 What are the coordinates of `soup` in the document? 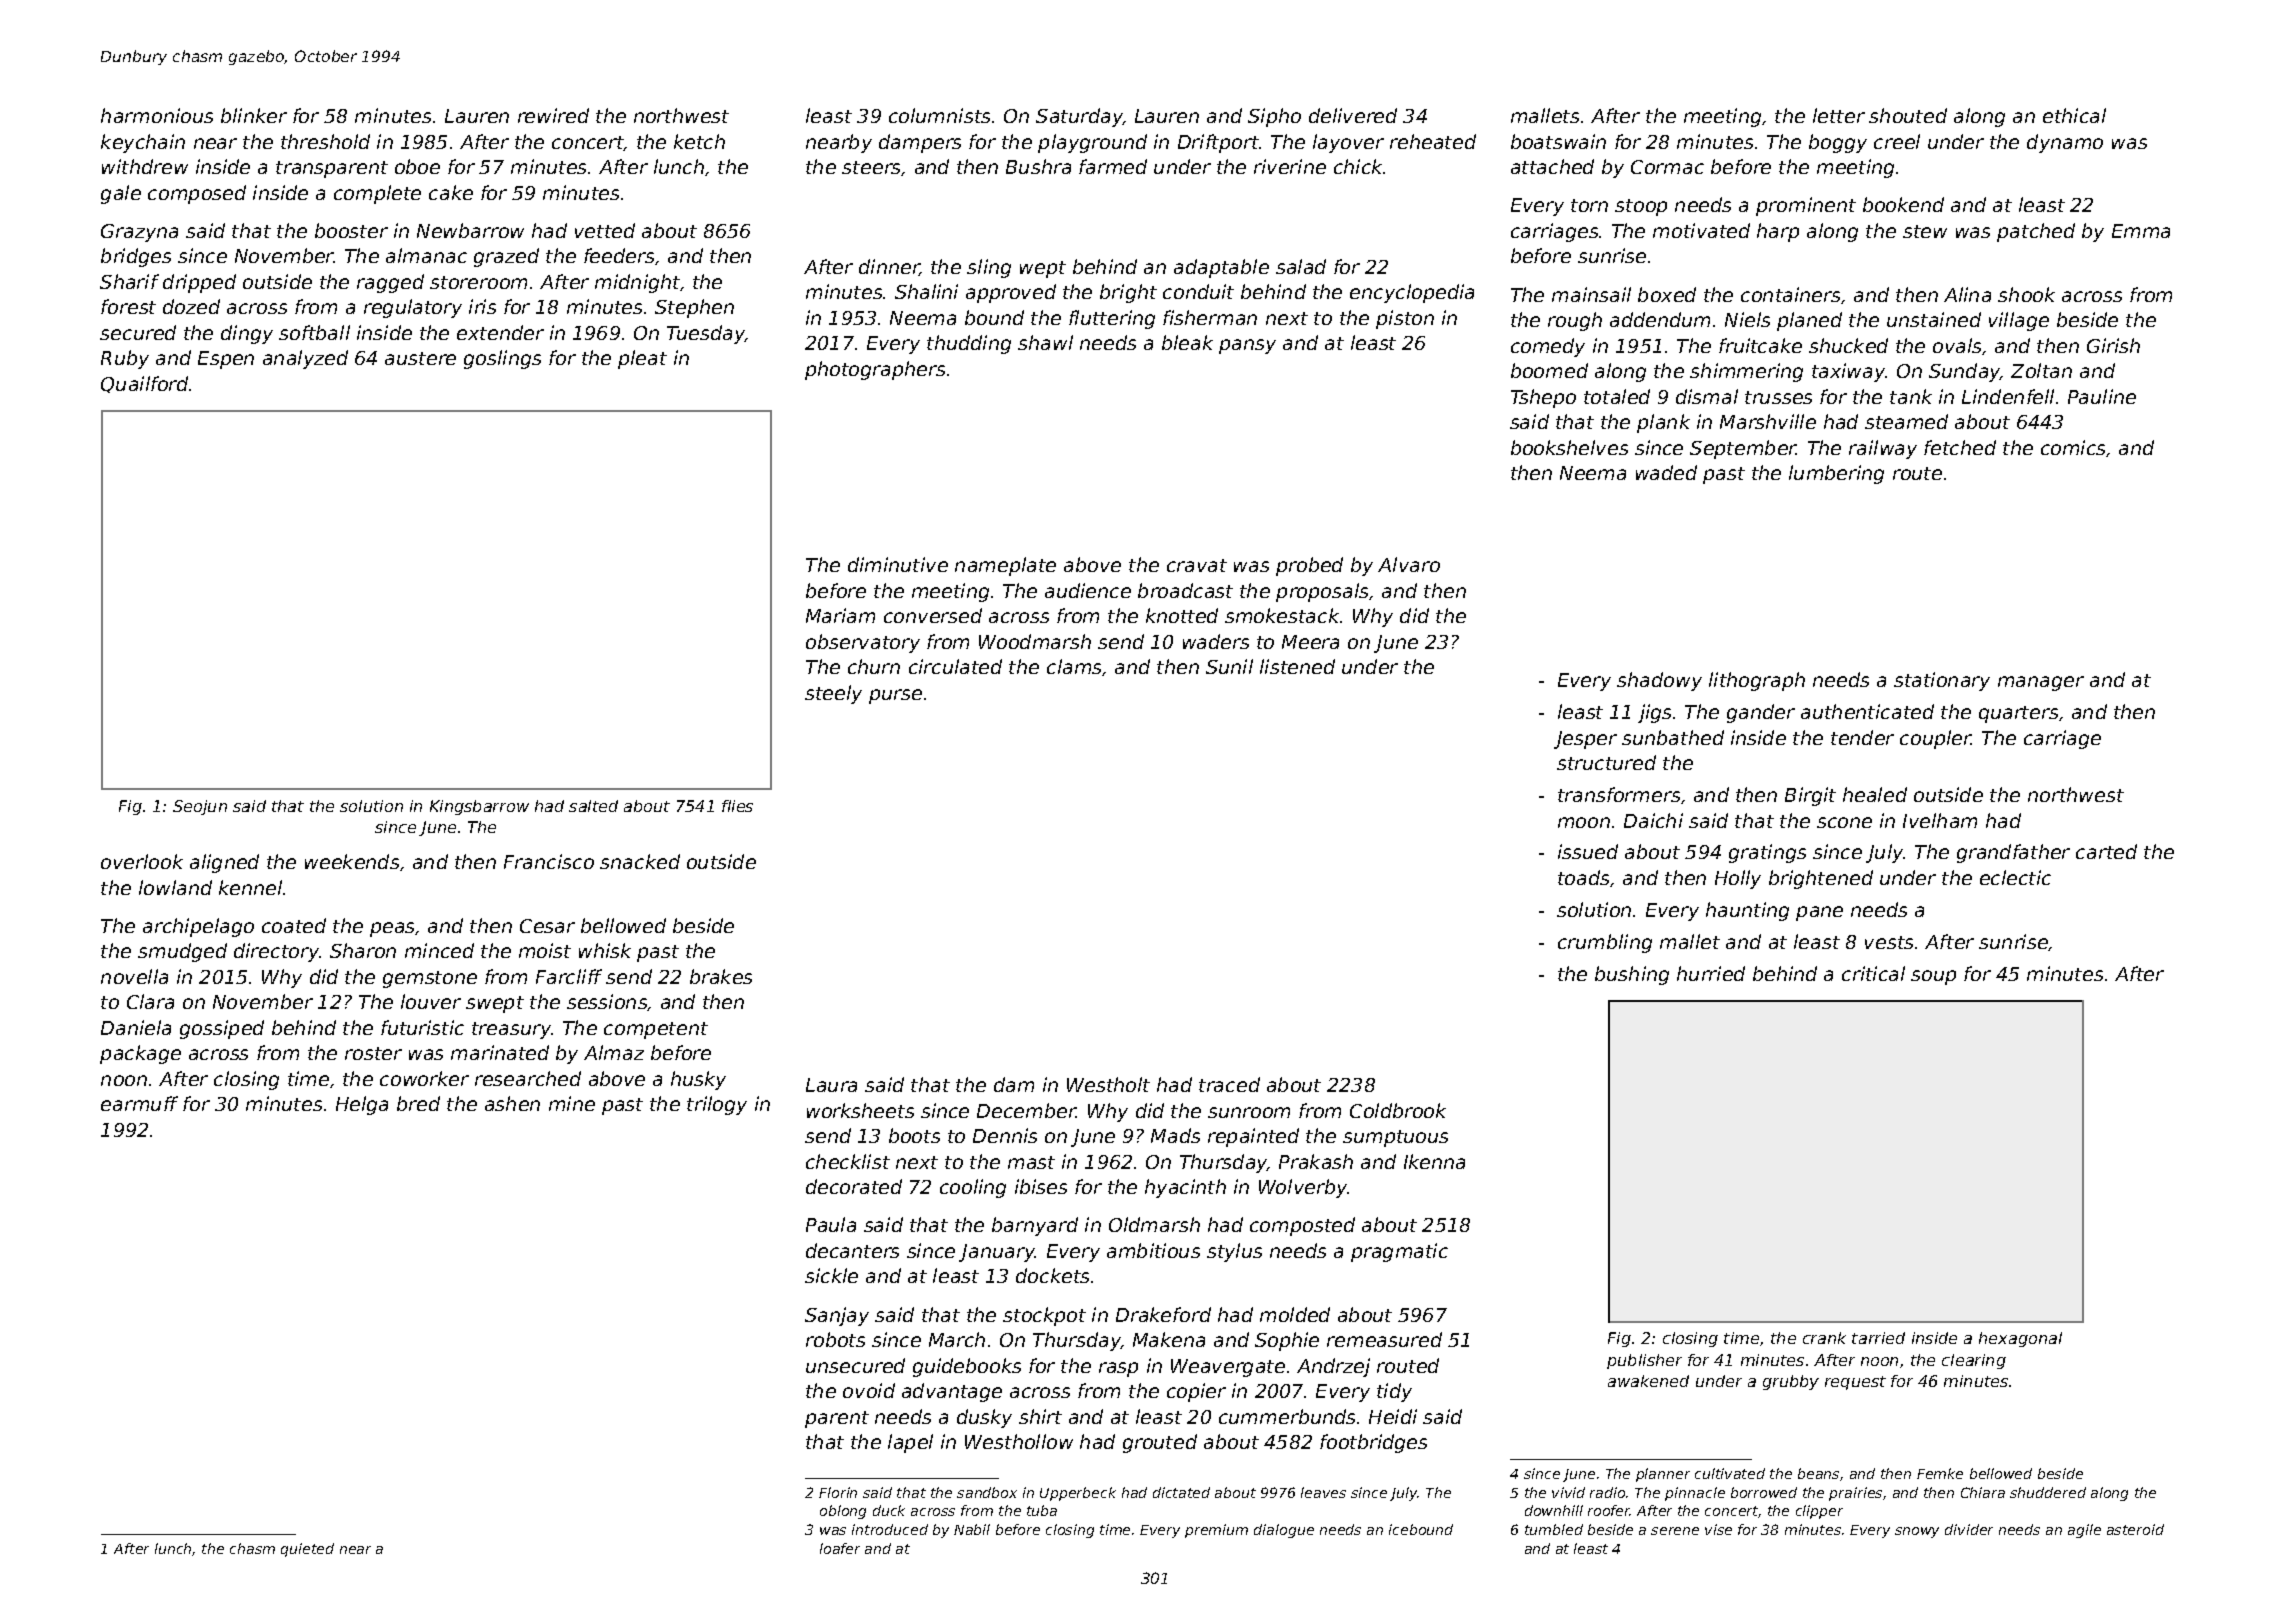 It's located at (1933, 977).
